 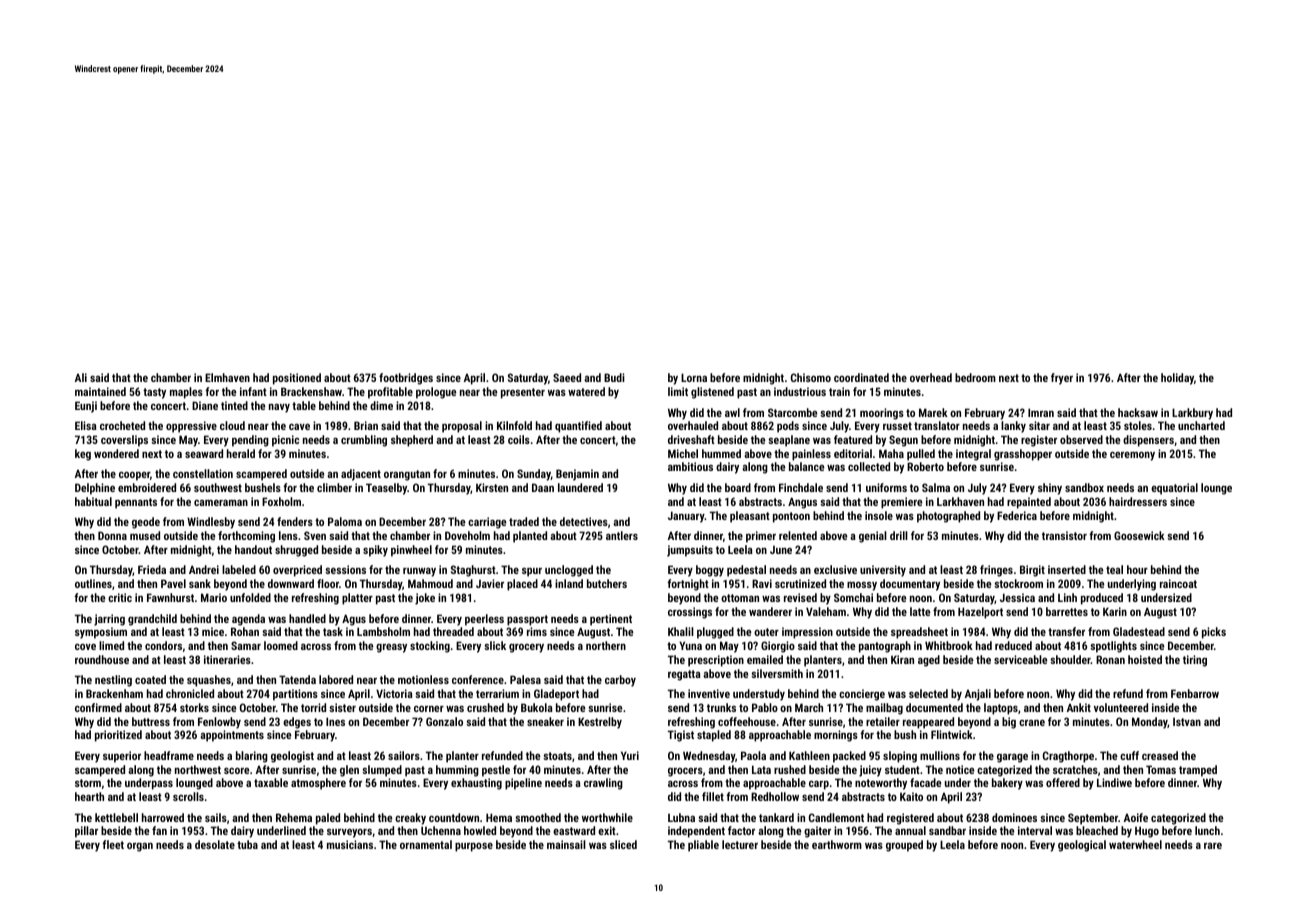 What do you see at coordinates (710, 571) in the screenshot?
I see `boggy` at bounding box center [710, 571].
